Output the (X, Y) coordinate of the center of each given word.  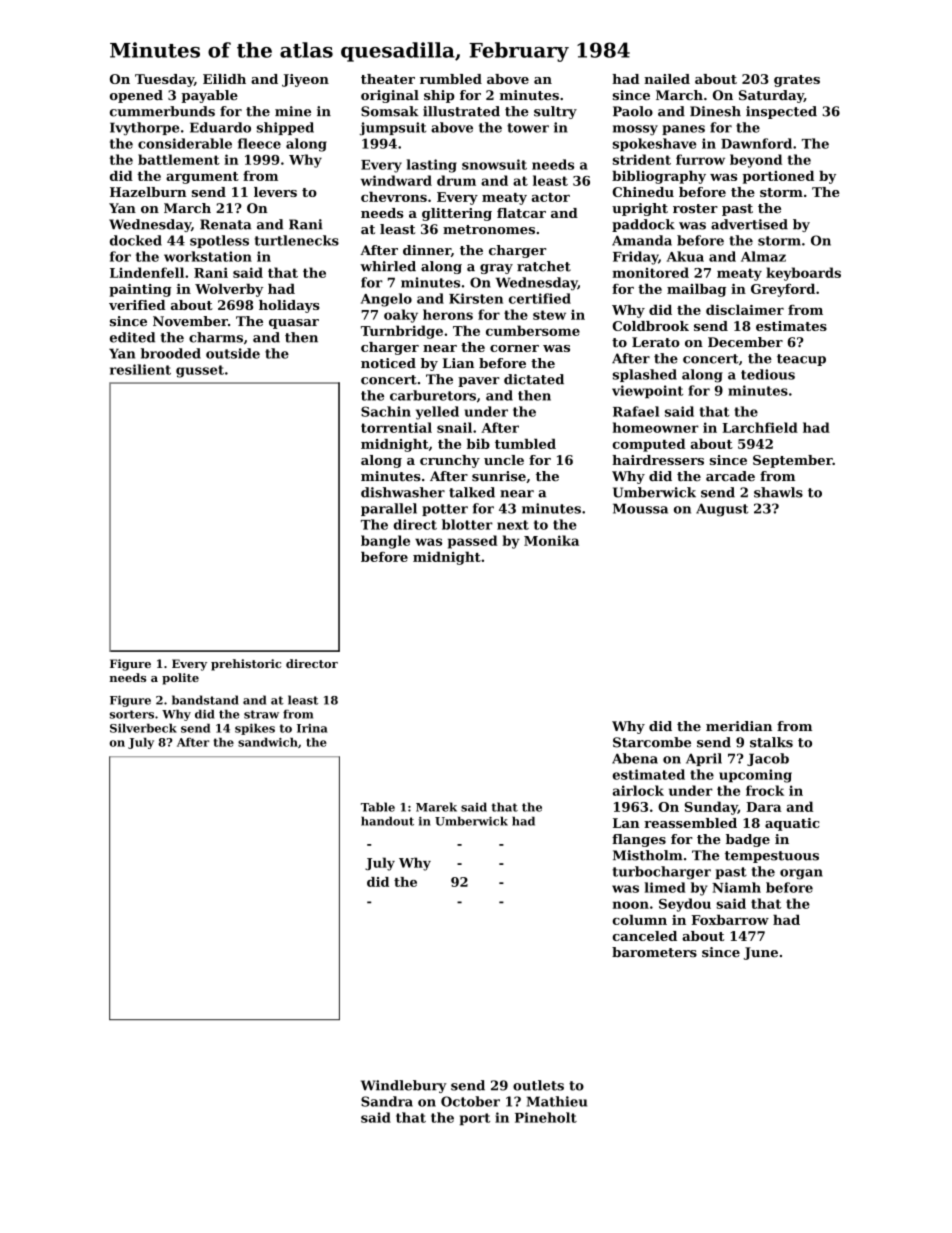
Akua (685, 256)
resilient (140, 369)
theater (388, 79)
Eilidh (224, 79)
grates (797, 81)
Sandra (387, 1101)
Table (378, 807)
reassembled (690, 823)
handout (387, 821)
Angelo (386, 300)
